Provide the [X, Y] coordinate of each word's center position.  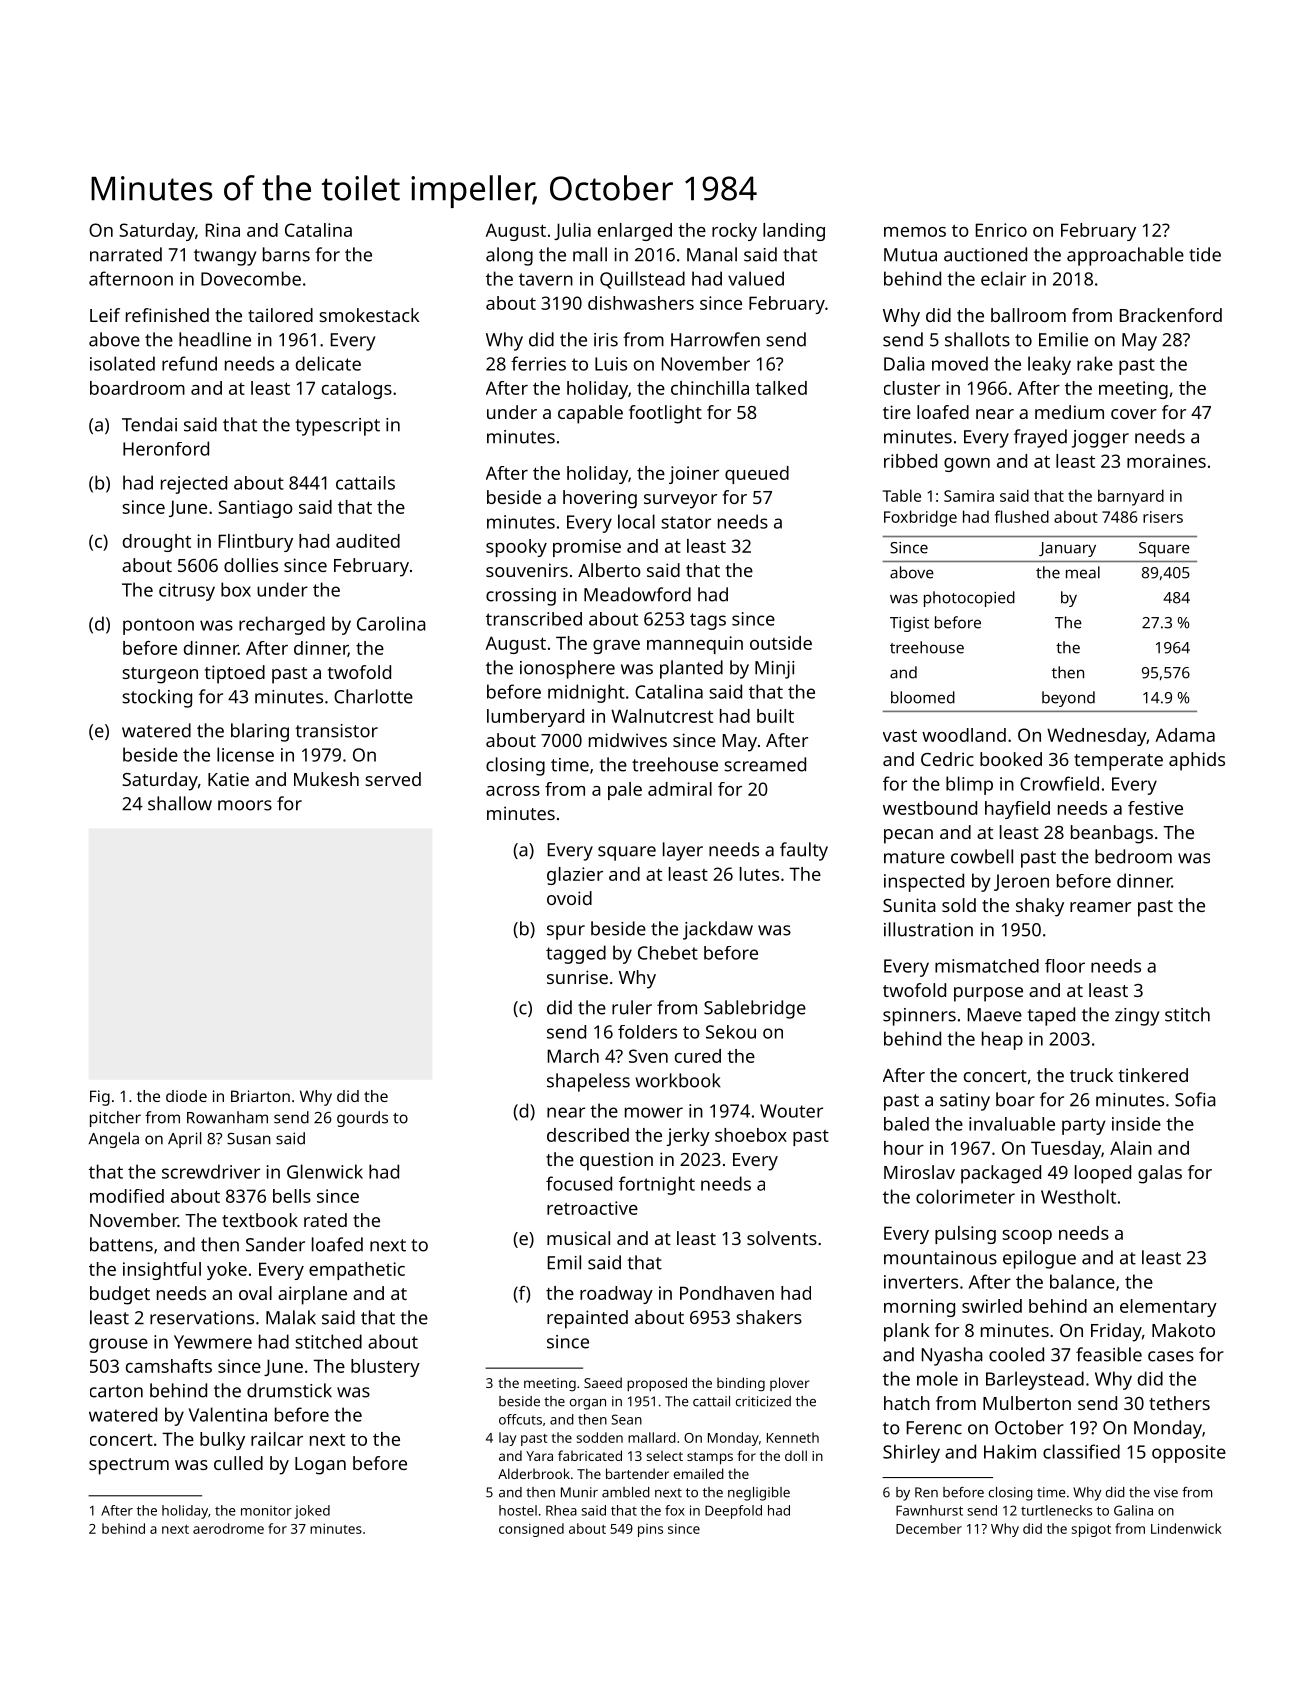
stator [686, 522]
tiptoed [235, 674]
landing [794, 232]
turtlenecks [1056, 1510]
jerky [688, 1137]
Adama [1185, 735]
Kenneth [793, 1437]
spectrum [129, 1466]
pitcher [115, 1119]
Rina [223, 230]
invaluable [1012, 1124]
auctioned [985, 254]
